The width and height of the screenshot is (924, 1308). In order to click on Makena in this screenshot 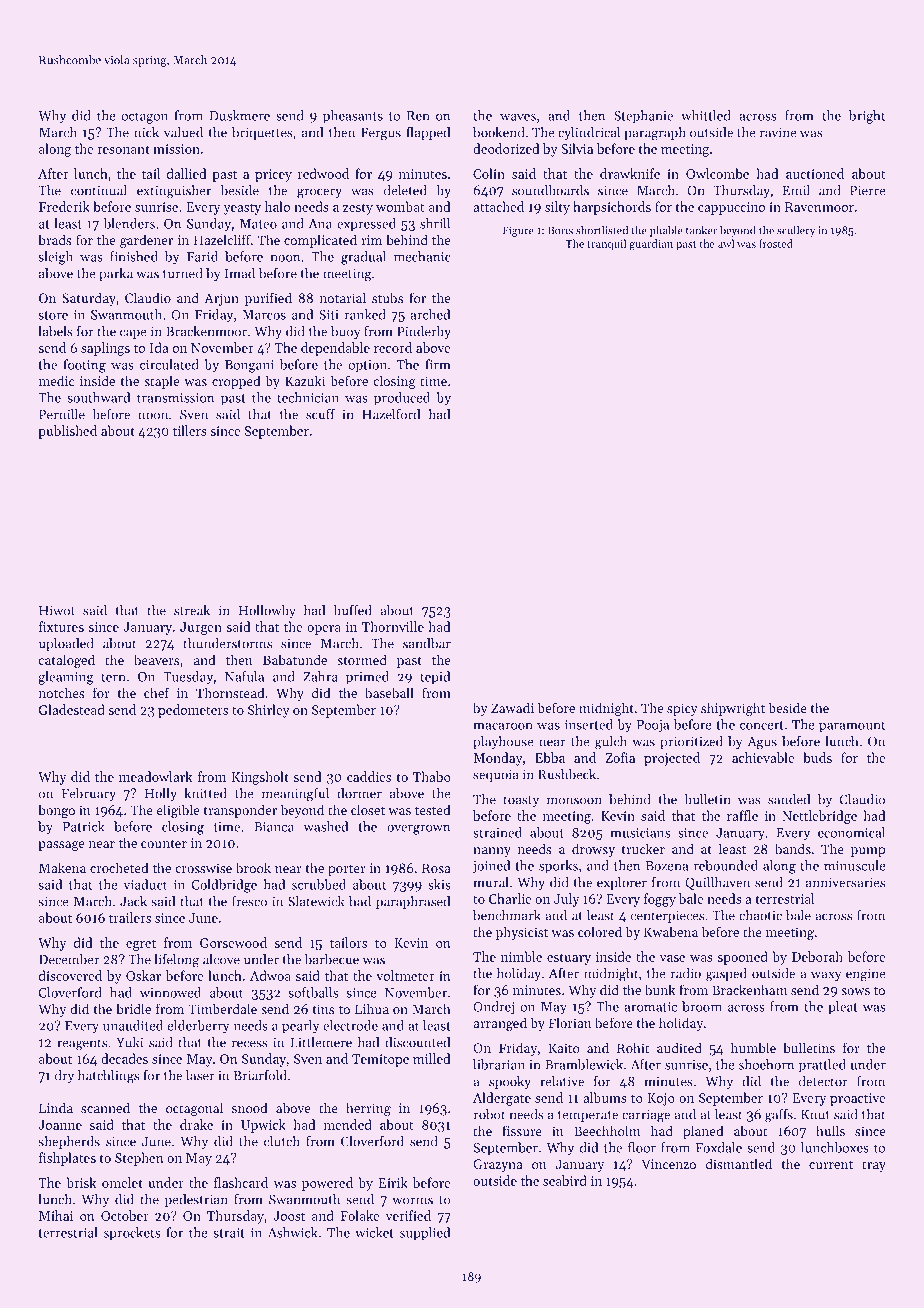, I will do `click(62, 867)`.
